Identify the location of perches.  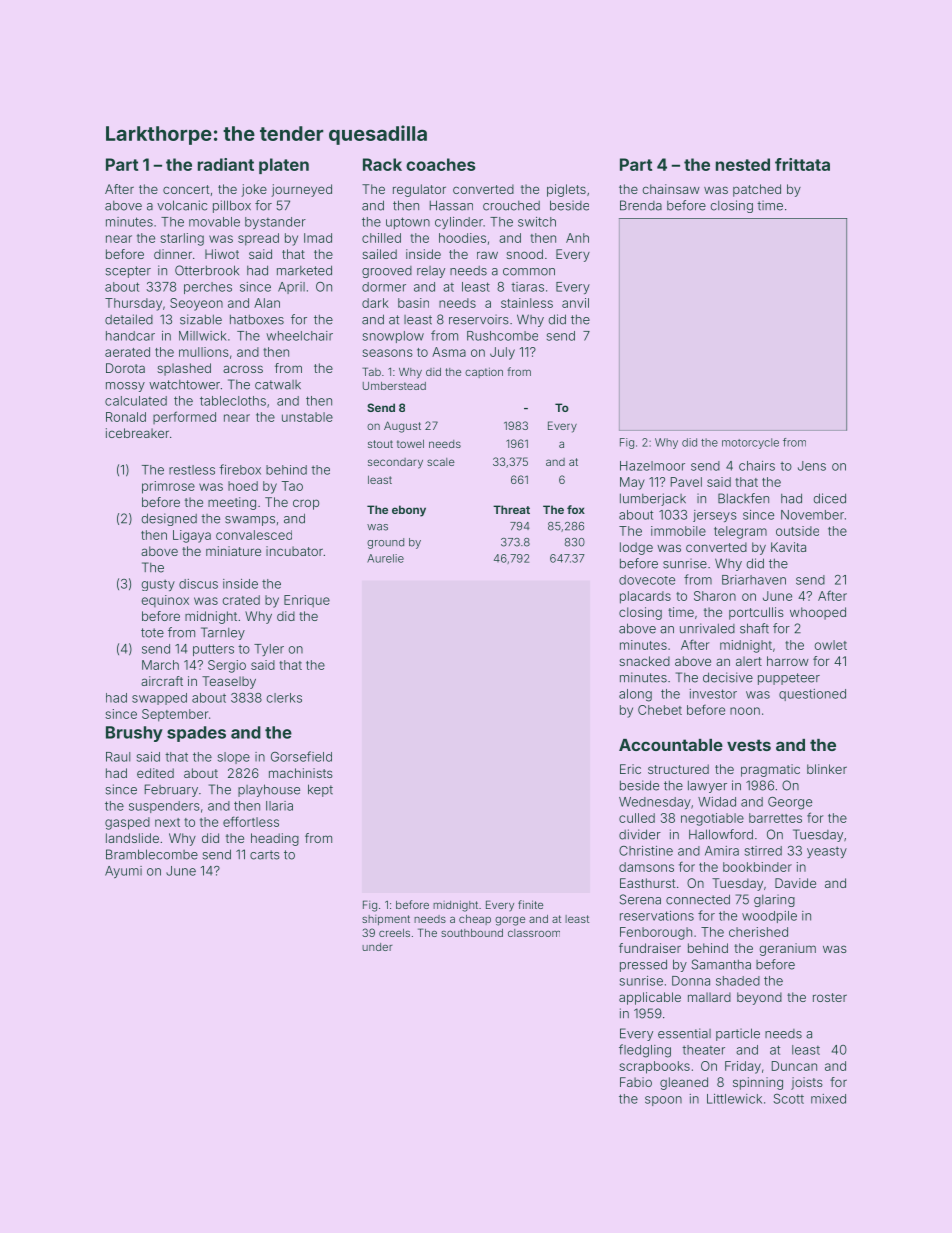
(208, 288).
